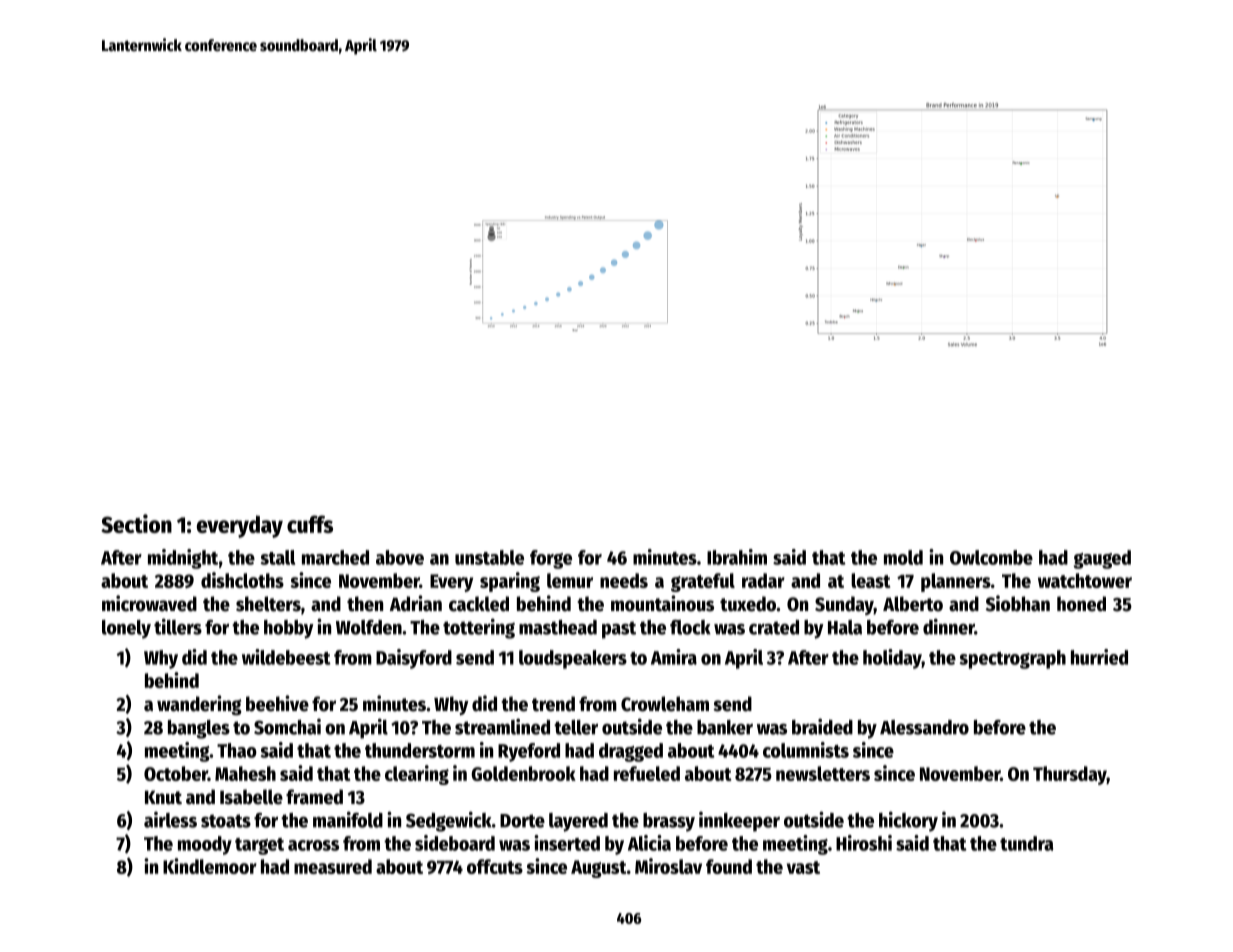 The width and height of the page is (1233, 952). I want to click on mold, so click(903, 557).
